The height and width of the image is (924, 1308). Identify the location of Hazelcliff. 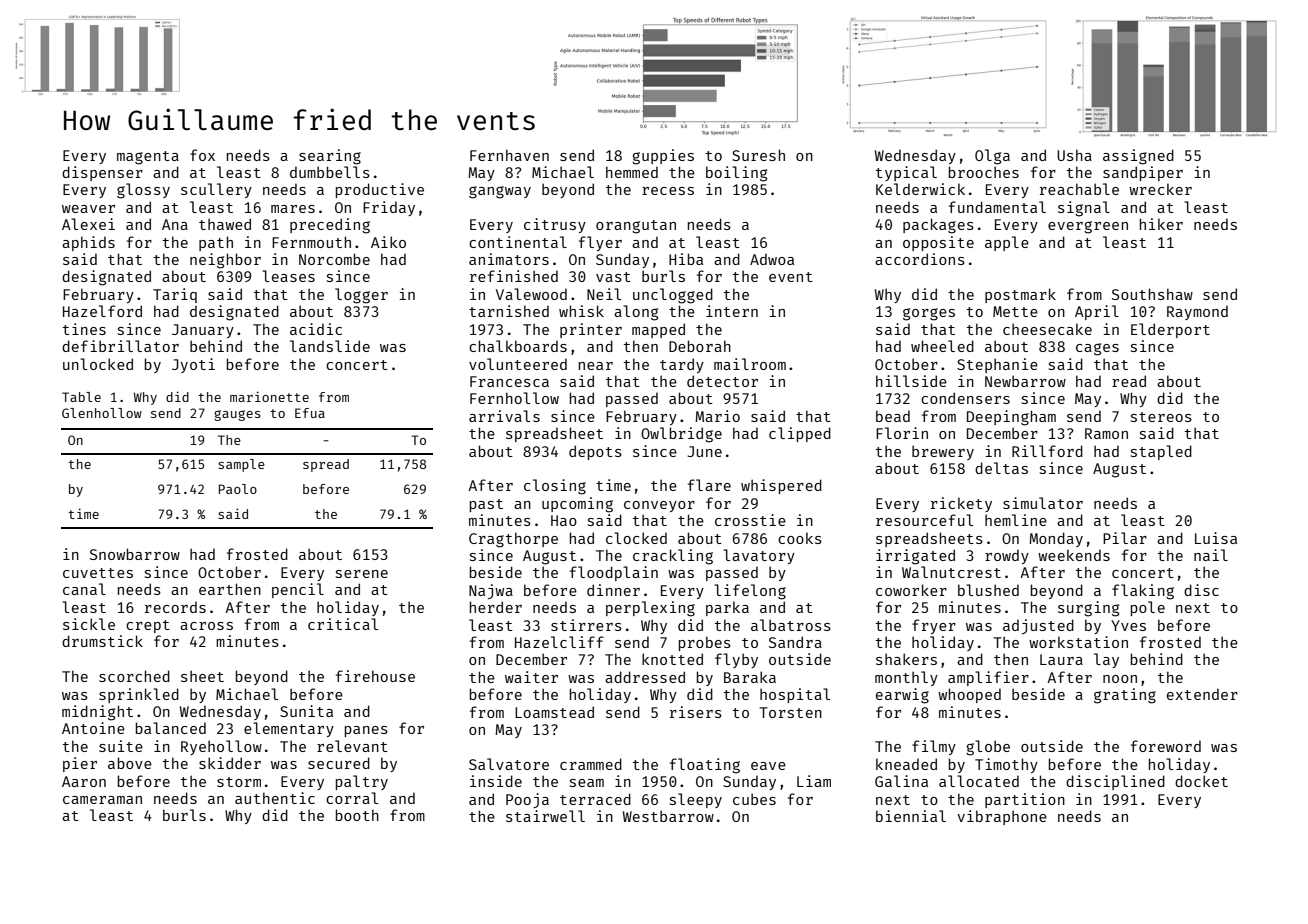
(559, 642).
